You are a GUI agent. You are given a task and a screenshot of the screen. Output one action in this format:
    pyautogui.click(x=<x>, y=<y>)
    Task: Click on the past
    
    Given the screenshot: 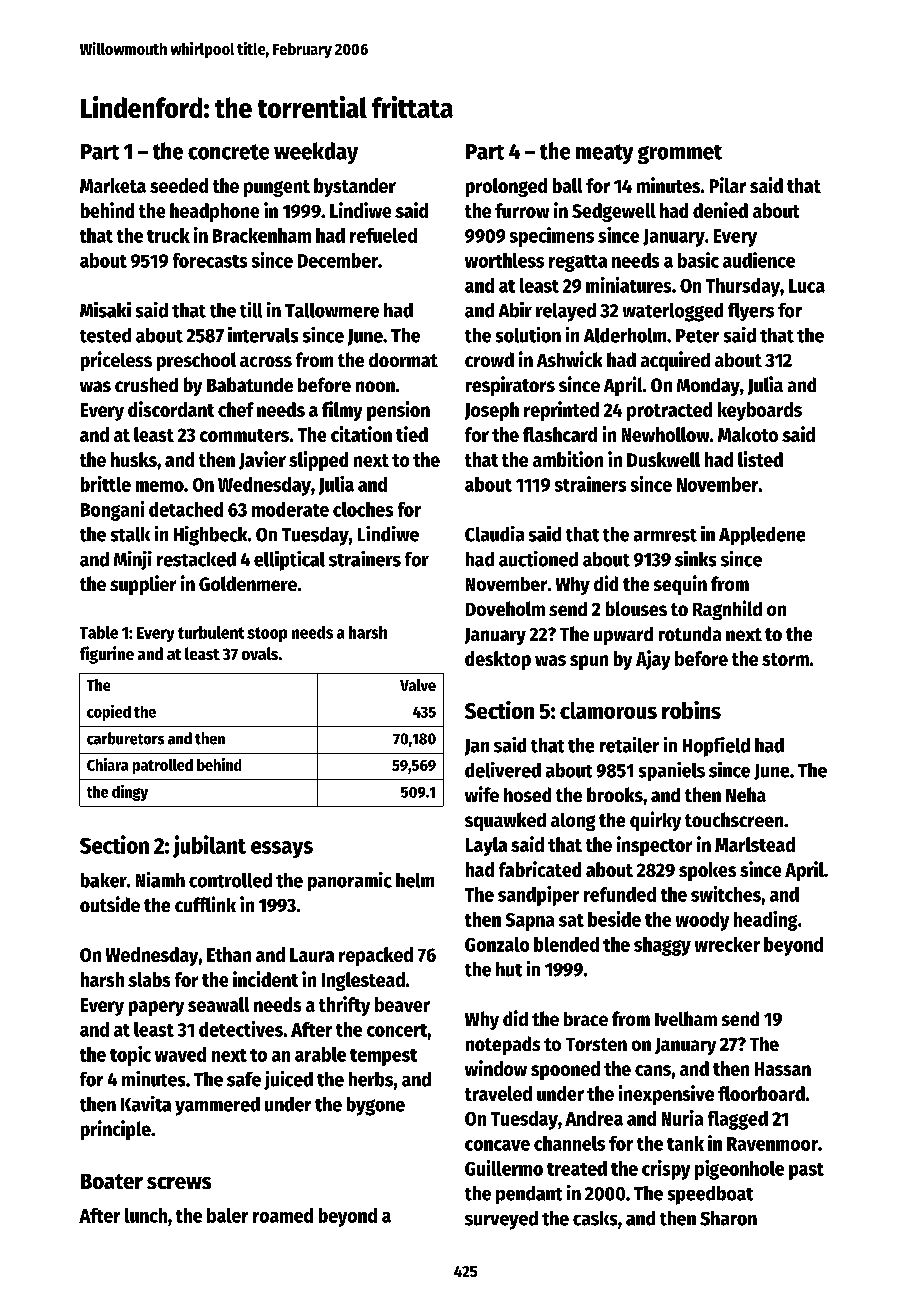 What is the action you would take?
    pyautogui.click(x=806, y=1171)
